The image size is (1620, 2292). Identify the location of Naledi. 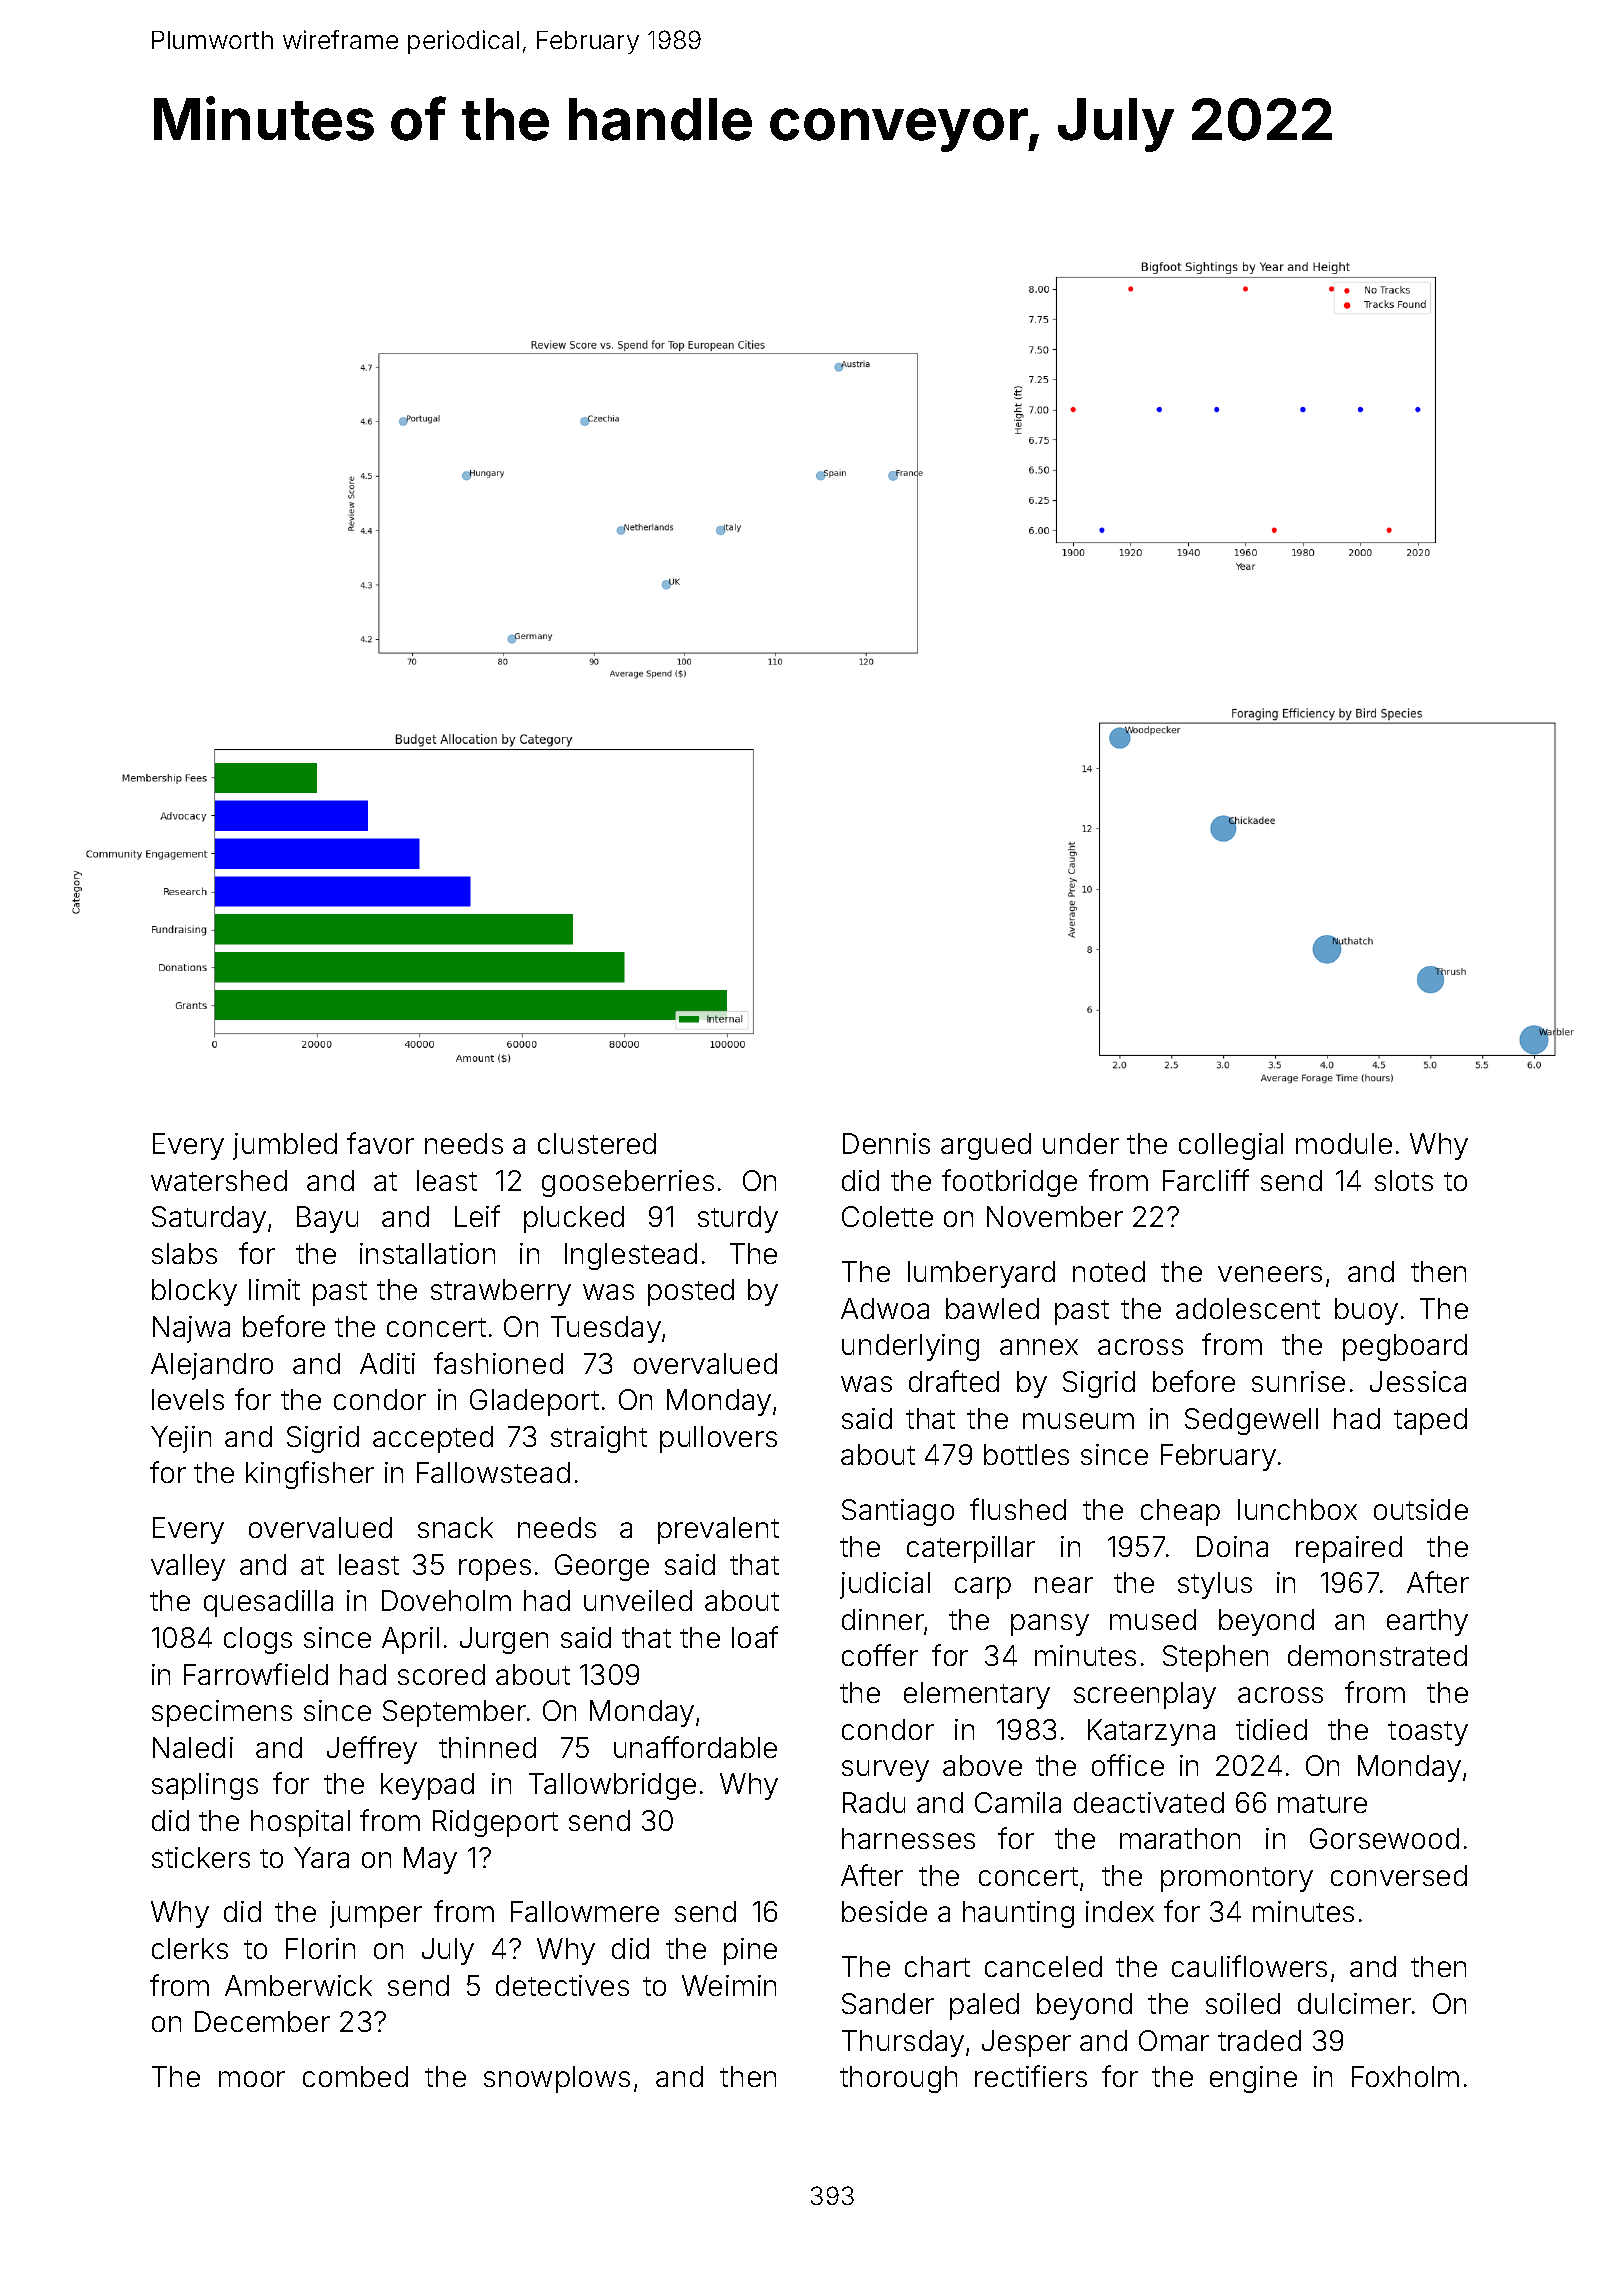
(193, 1747).
